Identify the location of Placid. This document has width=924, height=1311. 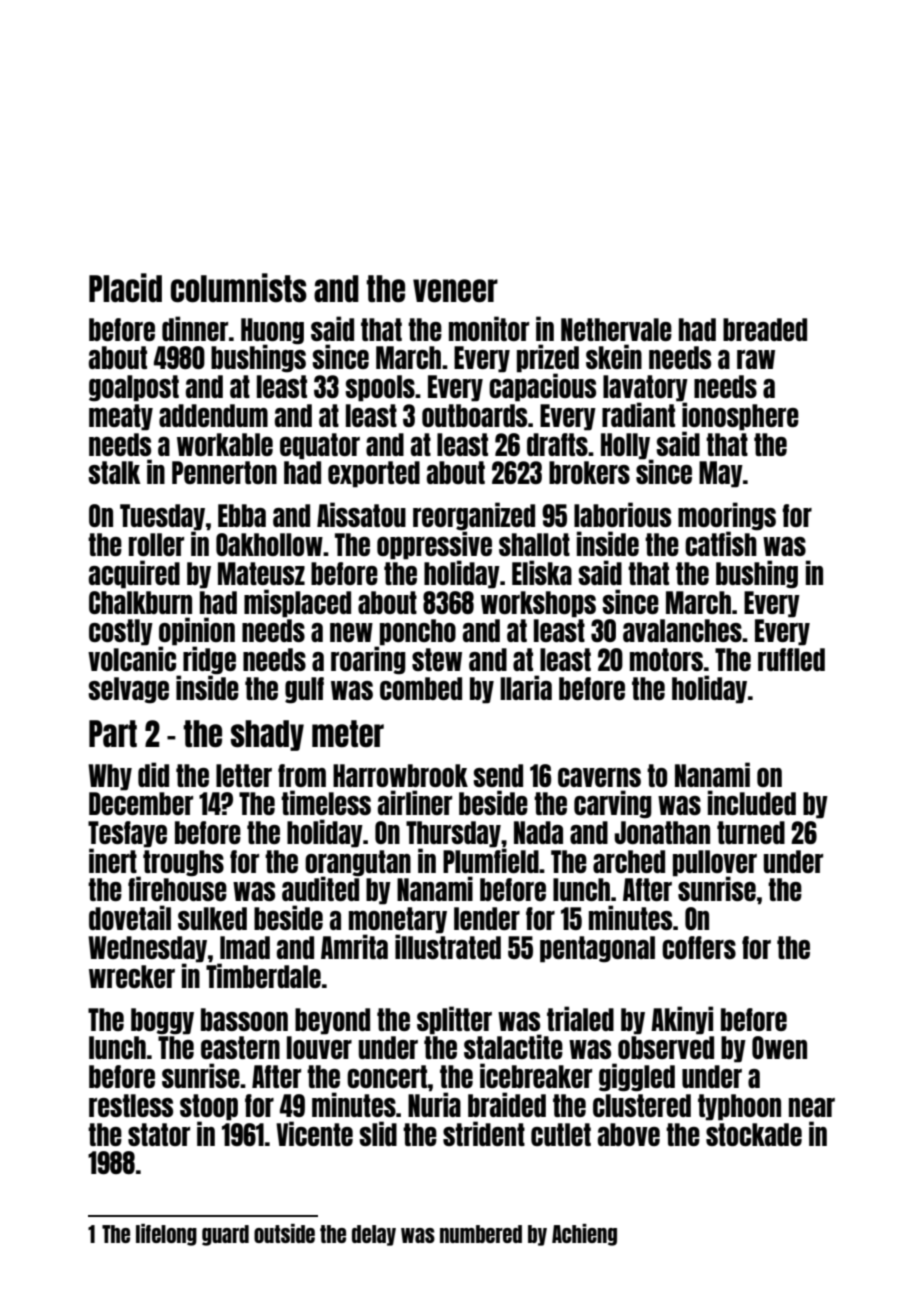
(125, 288).
